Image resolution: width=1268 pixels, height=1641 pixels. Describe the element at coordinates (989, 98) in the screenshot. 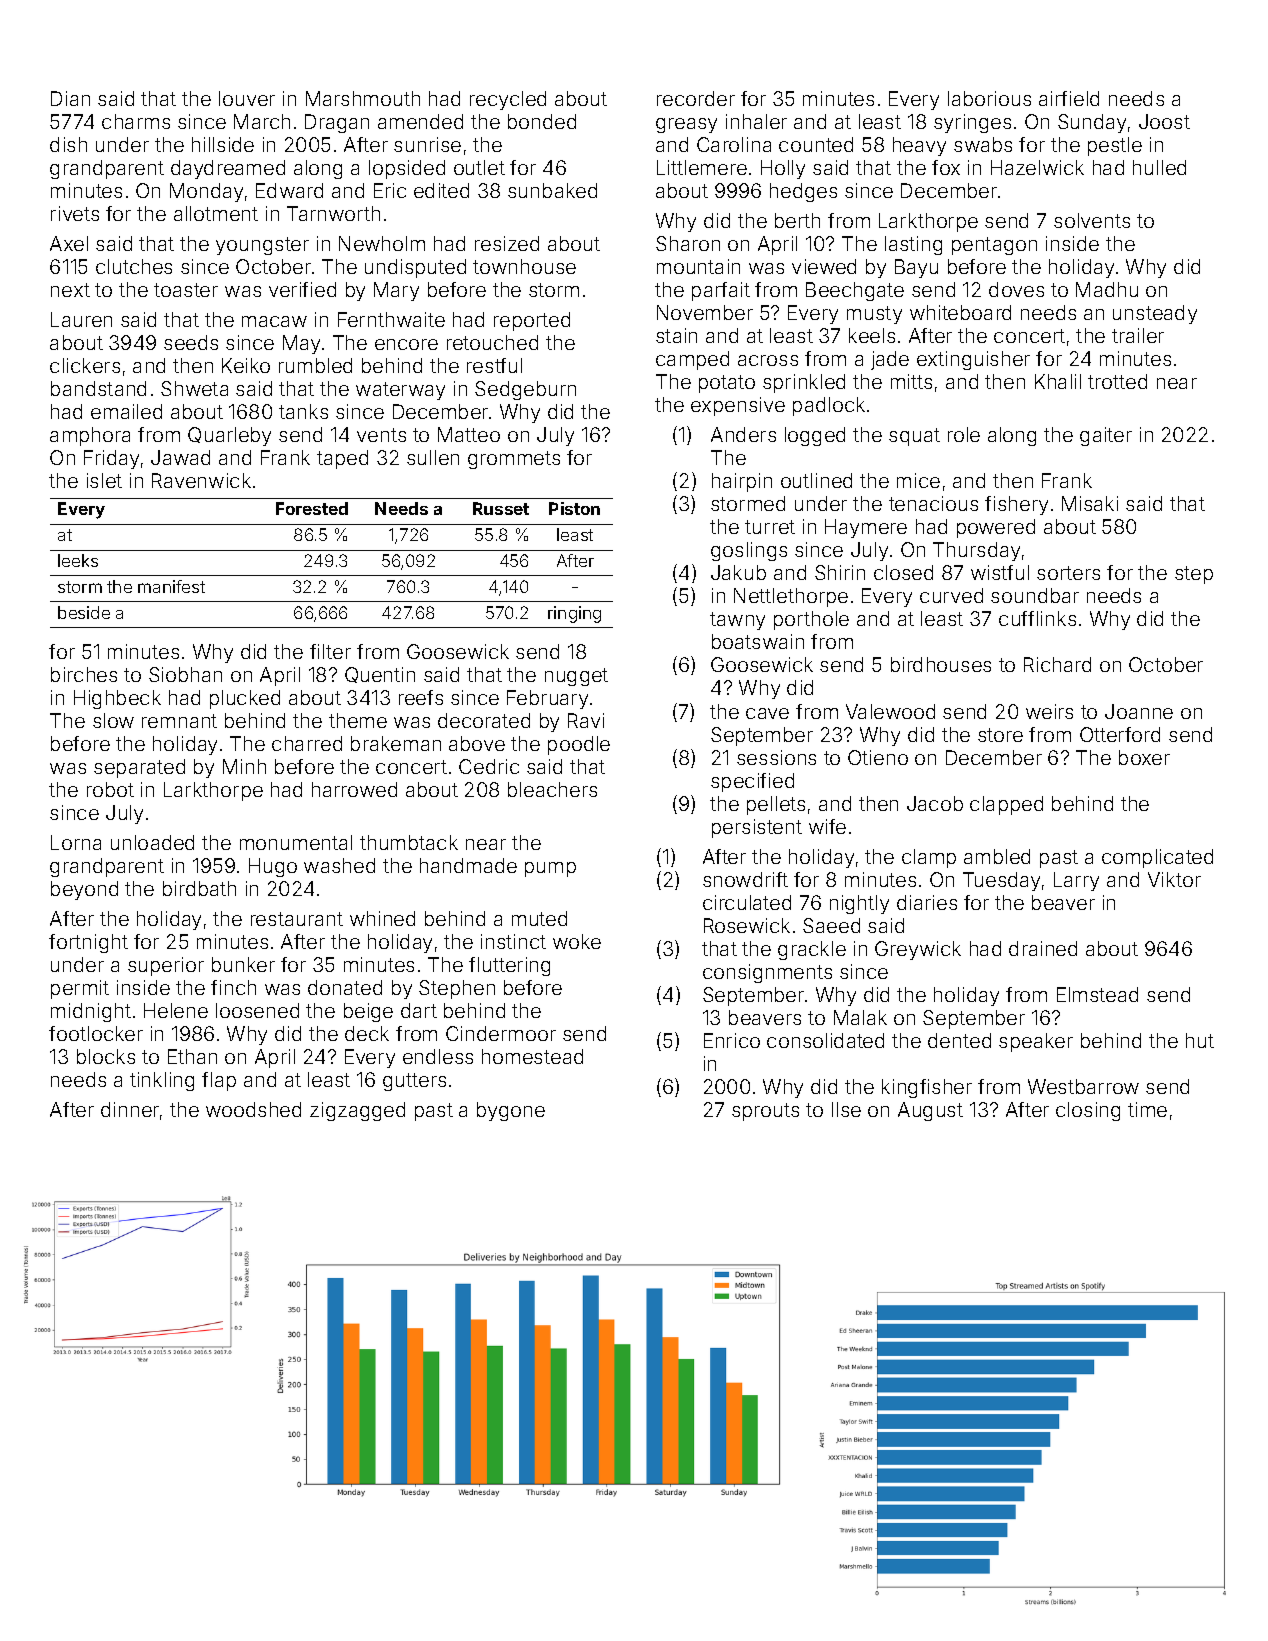

I see `laborious` at that location.
